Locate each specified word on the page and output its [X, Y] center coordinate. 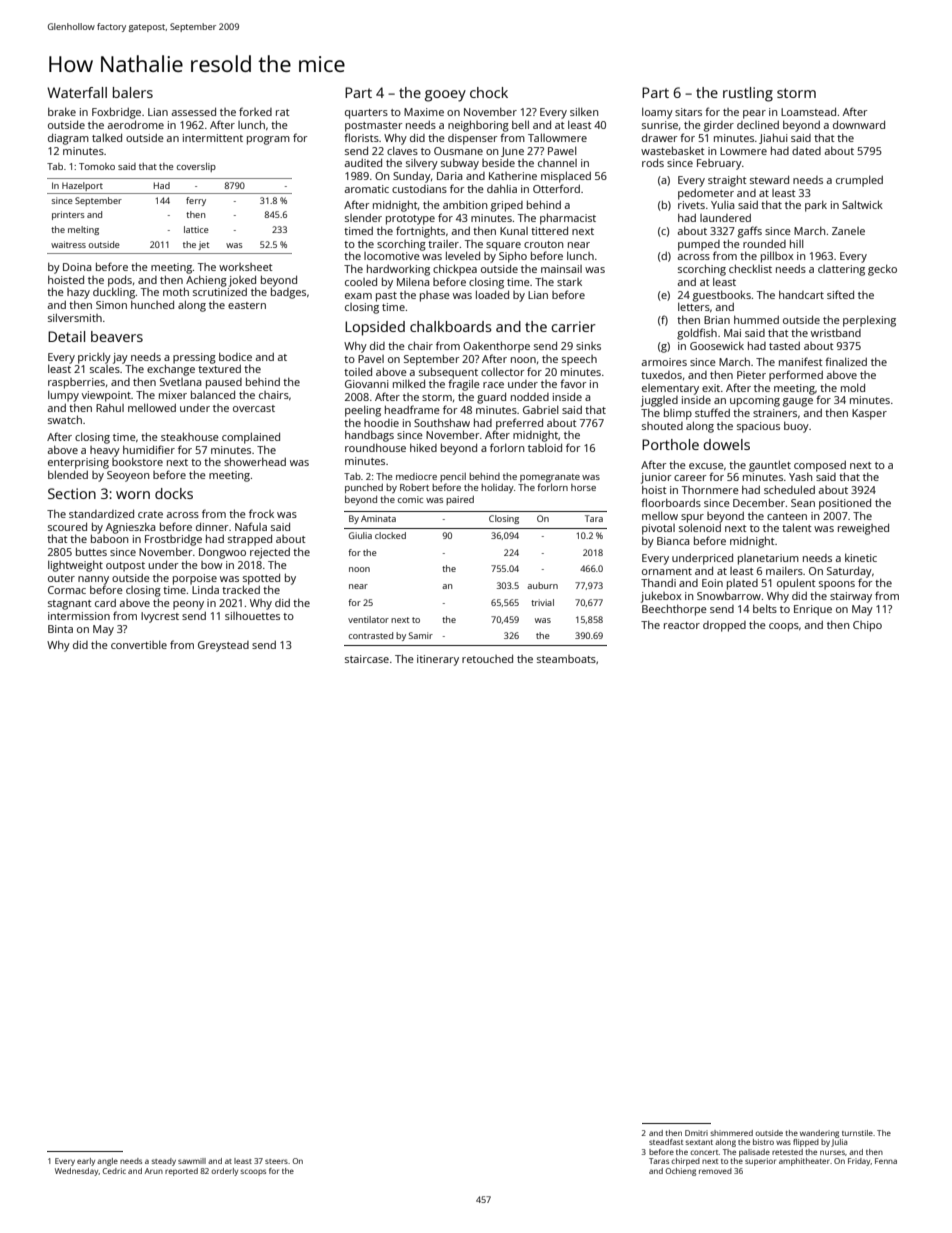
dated [806, 151]
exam [358, 296]
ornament [667, 571]
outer [61, 578]
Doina [77, 267]
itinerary [438, 660]
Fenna [886, 1161]
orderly [224, 1172]
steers [276, 1161]
